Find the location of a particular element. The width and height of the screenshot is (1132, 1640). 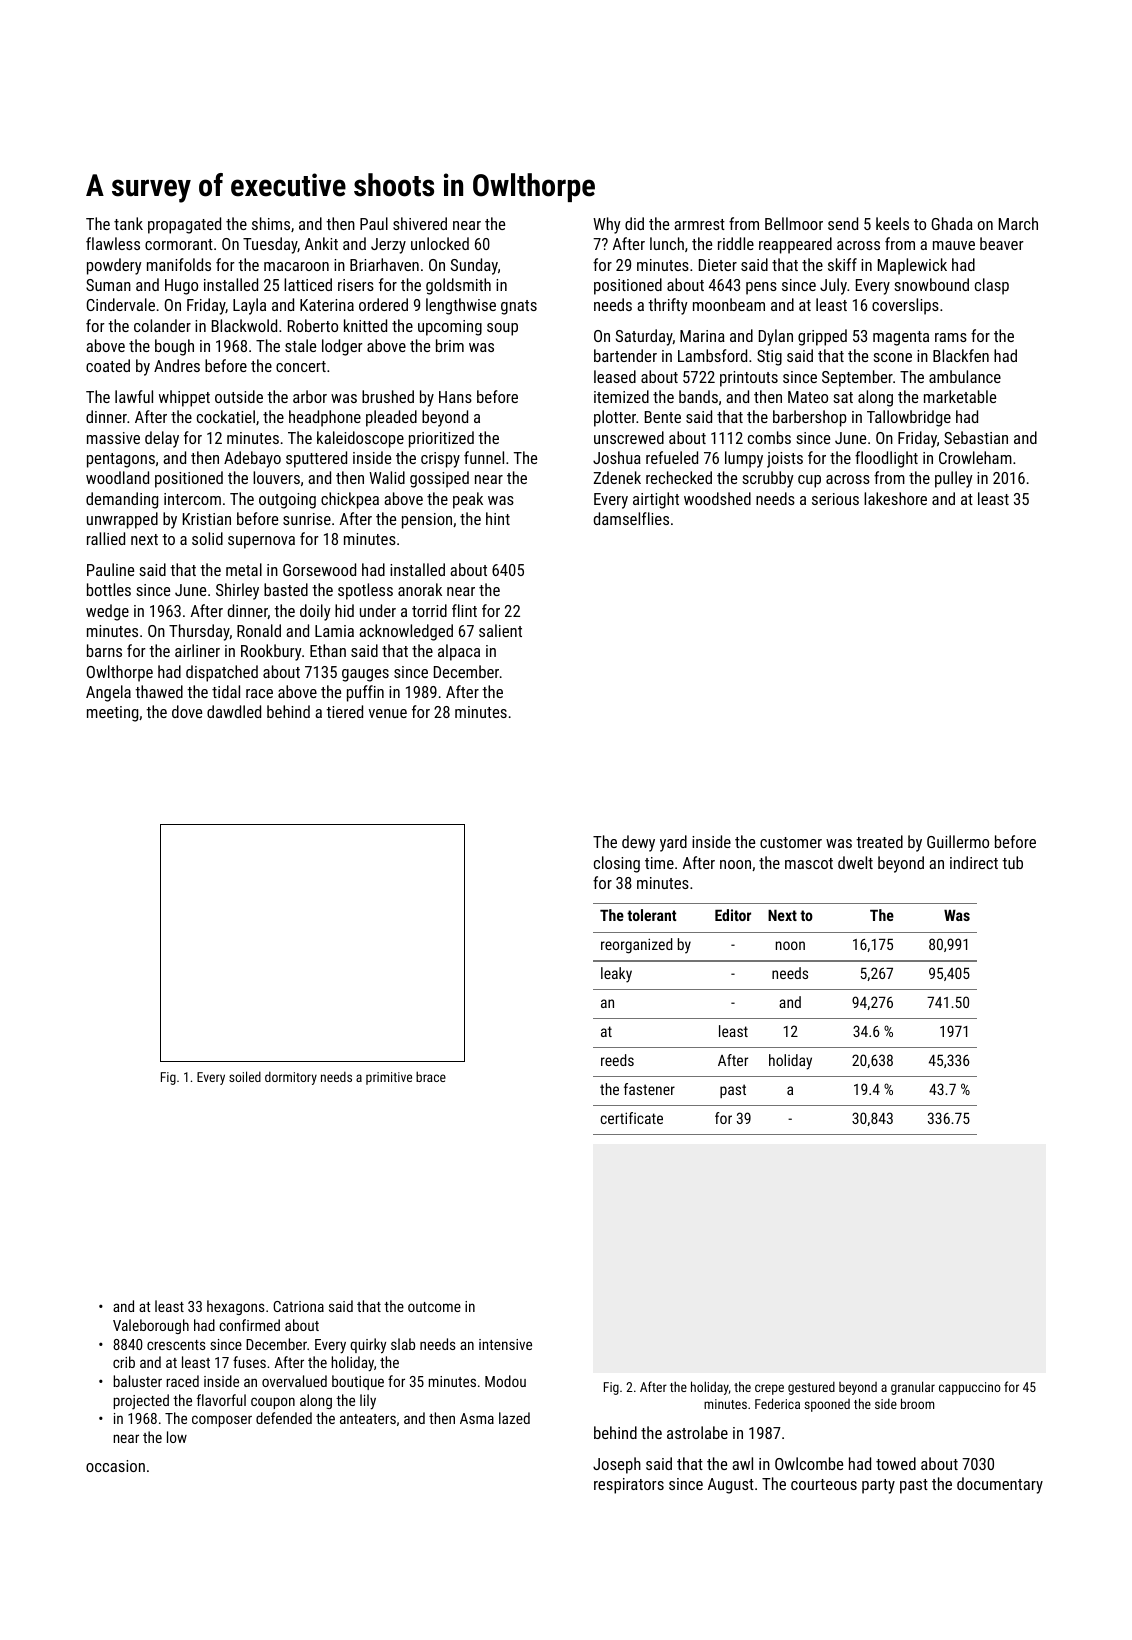

Guillermo is located at coordinates (958, 841).
